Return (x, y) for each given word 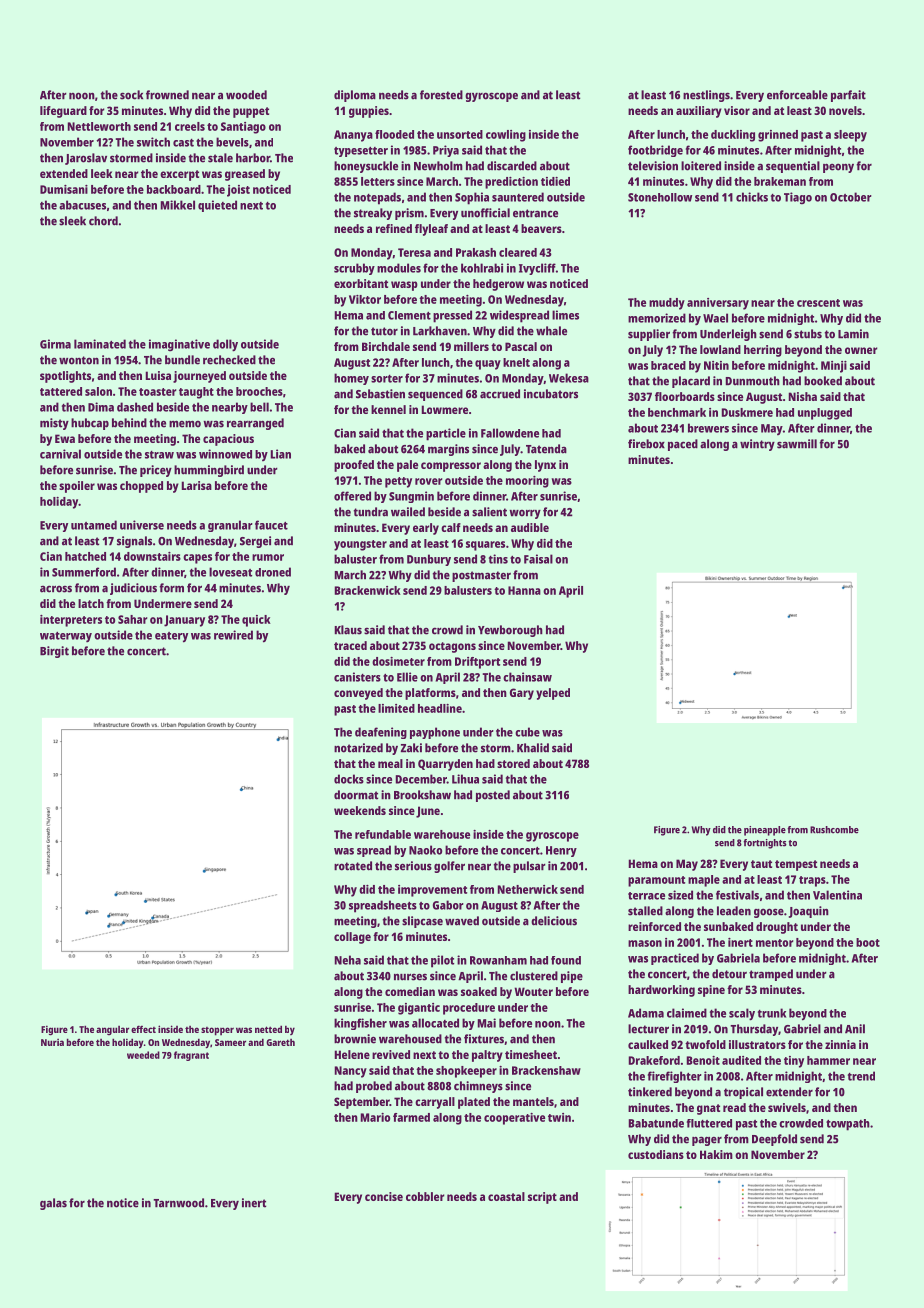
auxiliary (699, 112)
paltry (487, 1056)
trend (861, 1076)
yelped (553, 694)
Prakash (476, 252)
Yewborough (510, 631)
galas (53, 1204)
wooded (246, 95)
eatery (171, 637)
